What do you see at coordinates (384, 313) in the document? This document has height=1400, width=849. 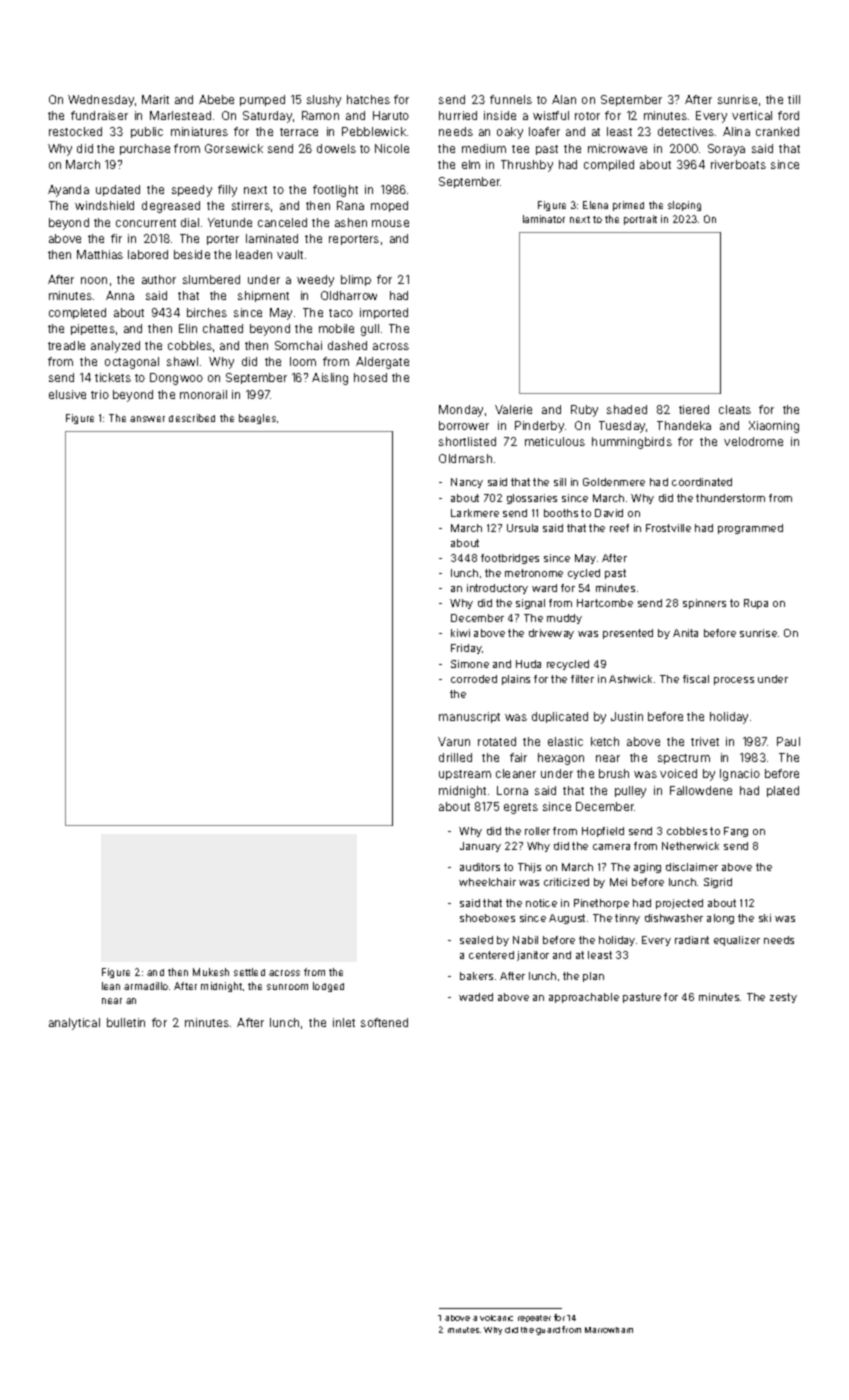 I see `imported` at bounding box center [384, 313].
